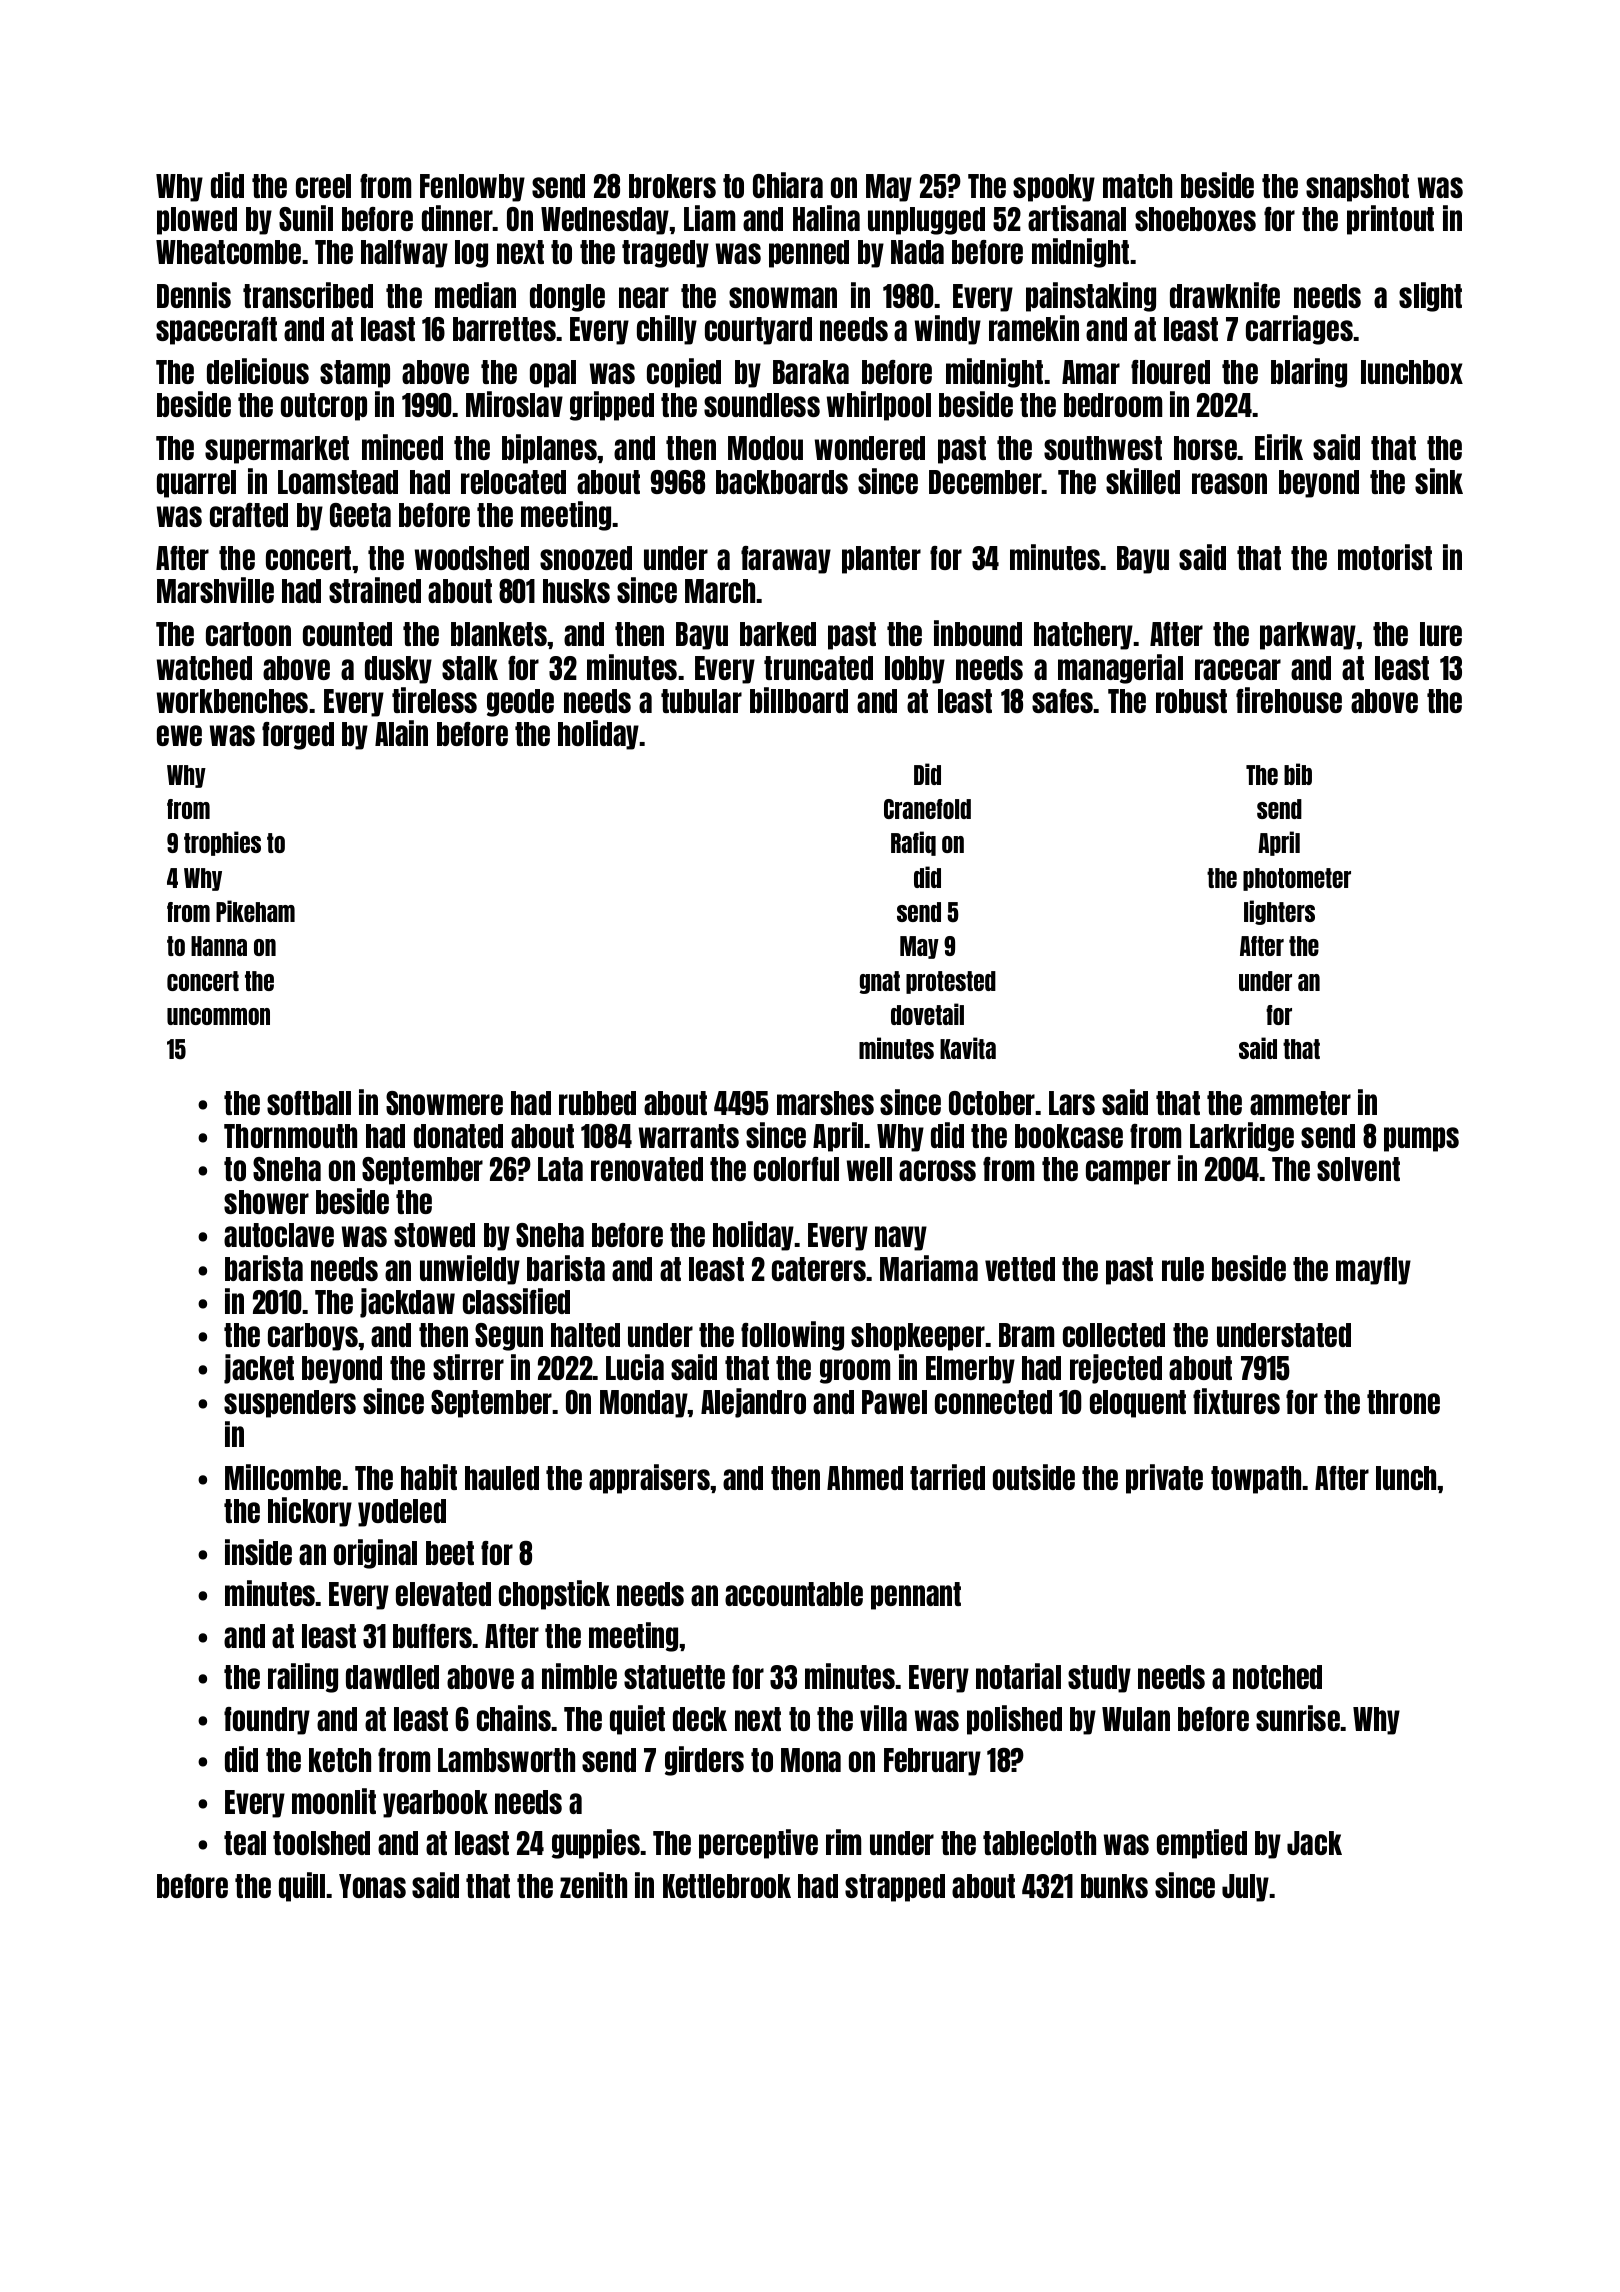  I want to click on solvent, so click(1358, 1169).
